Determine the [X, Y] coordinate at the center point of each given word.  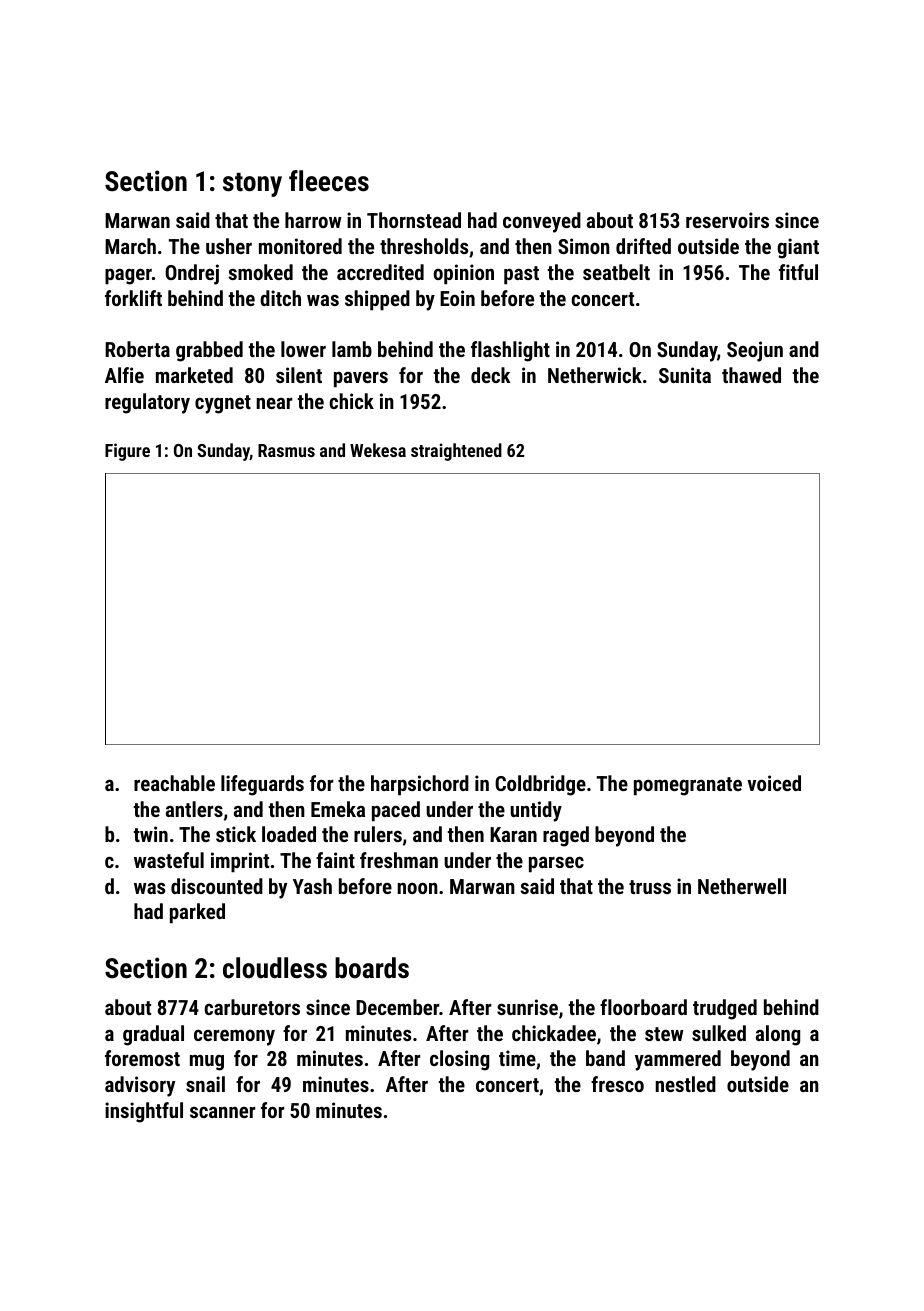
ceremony [234, 1038]
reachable [174, 783]
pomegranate [688, 786]
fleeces [329, 181]
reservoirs [727, 220]
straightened [456, 452]
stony [252, 185]
